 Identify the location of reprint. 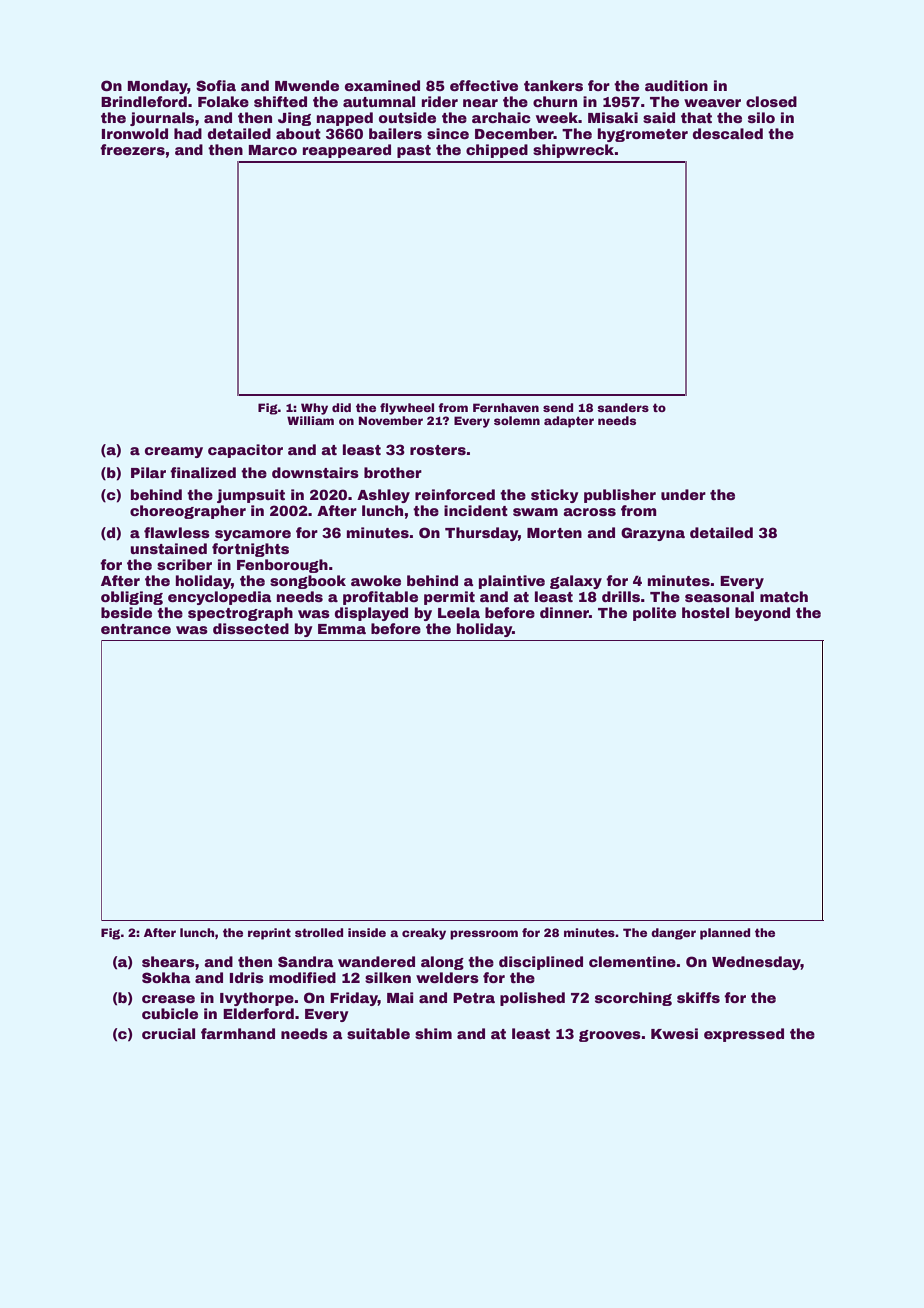
(269, 934).
